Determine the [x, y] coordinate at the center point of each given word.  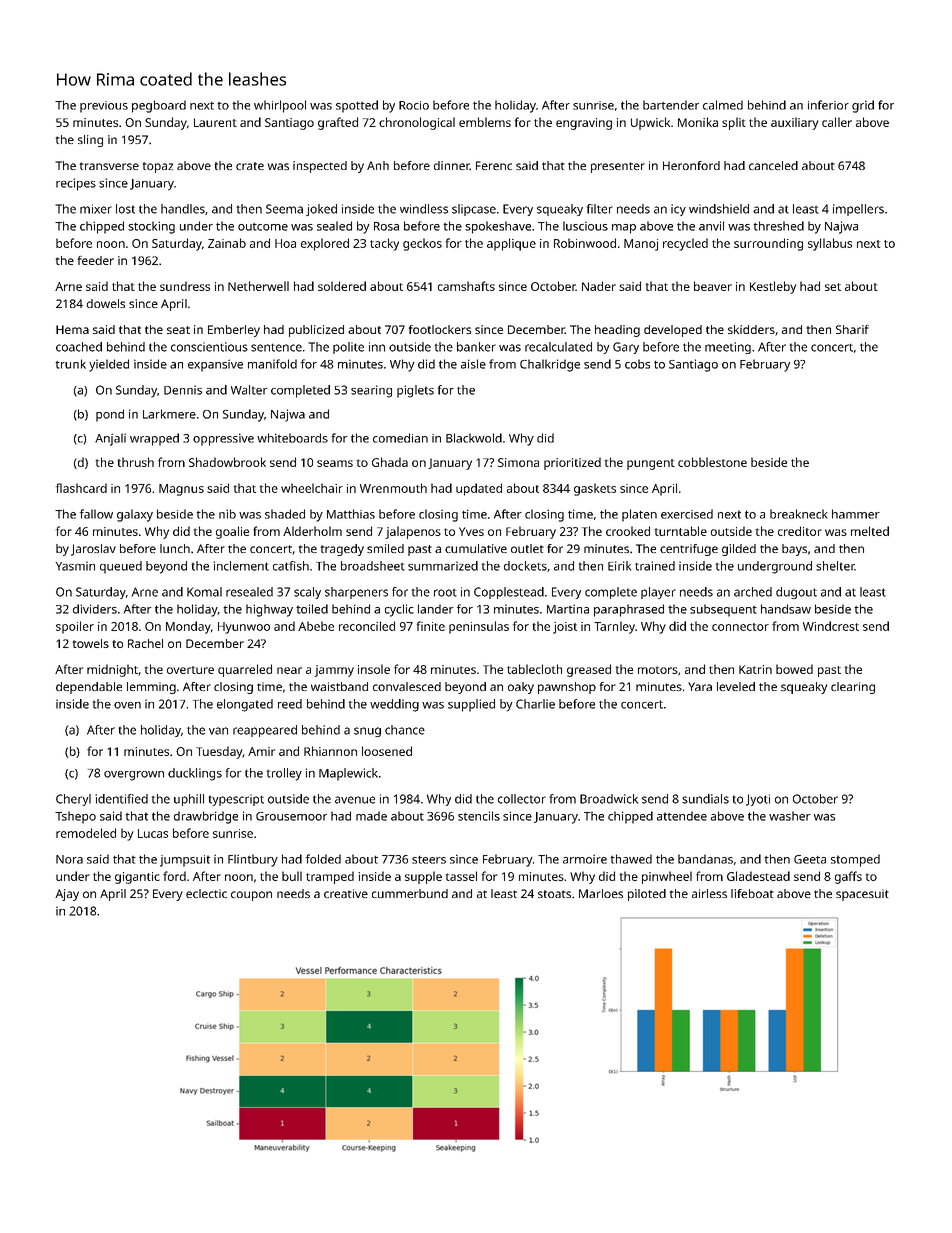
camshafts [466, 286]
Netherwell [258, 286]
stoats [554, 894]
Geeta [810, 859]
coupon [251, 896]
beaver [713, 286]
